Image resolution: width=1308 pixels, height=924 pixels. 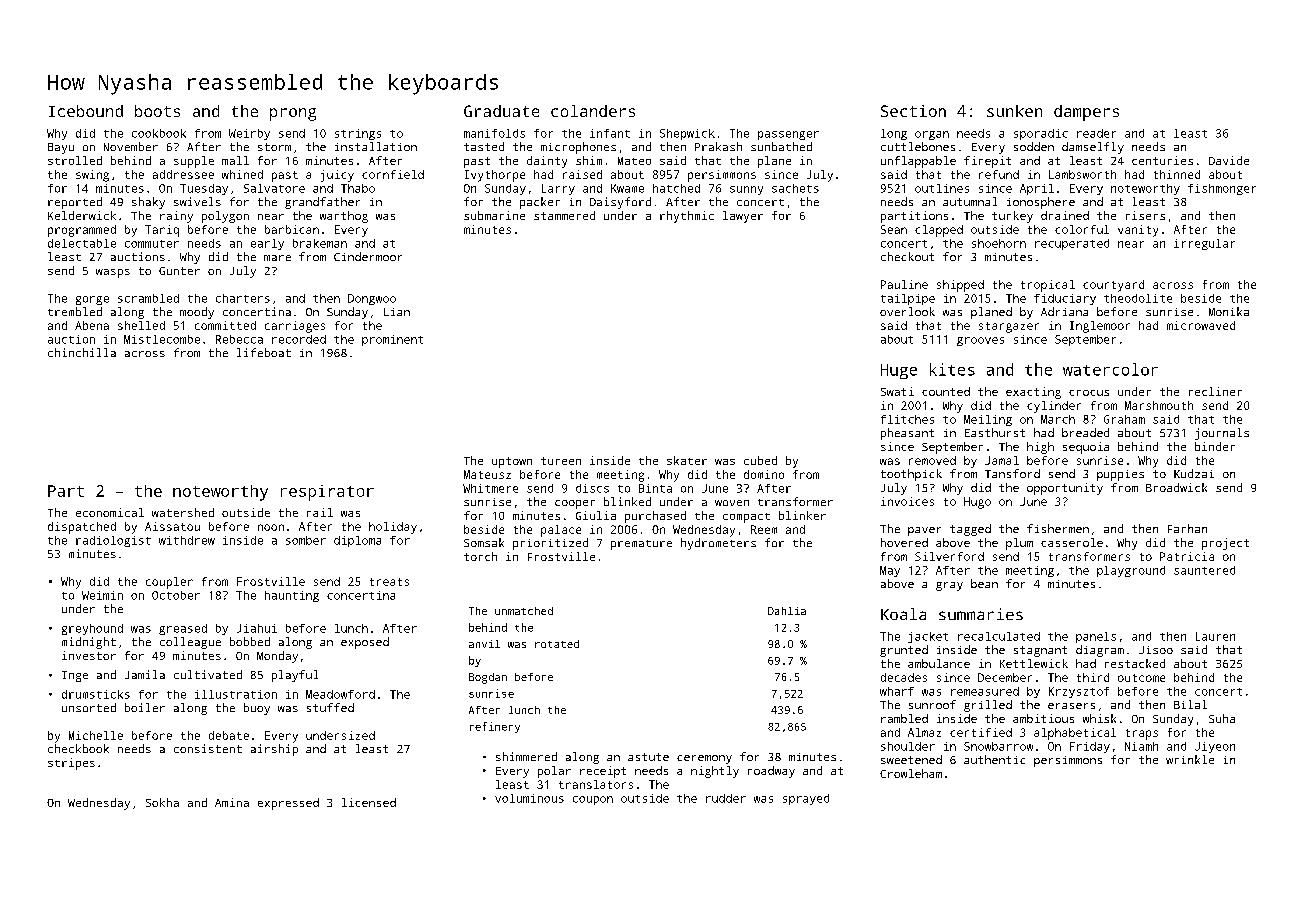 What do you see at coordinates (257, 628) in the image?
I see `Jiahui` at bounding box center [257, 628].
